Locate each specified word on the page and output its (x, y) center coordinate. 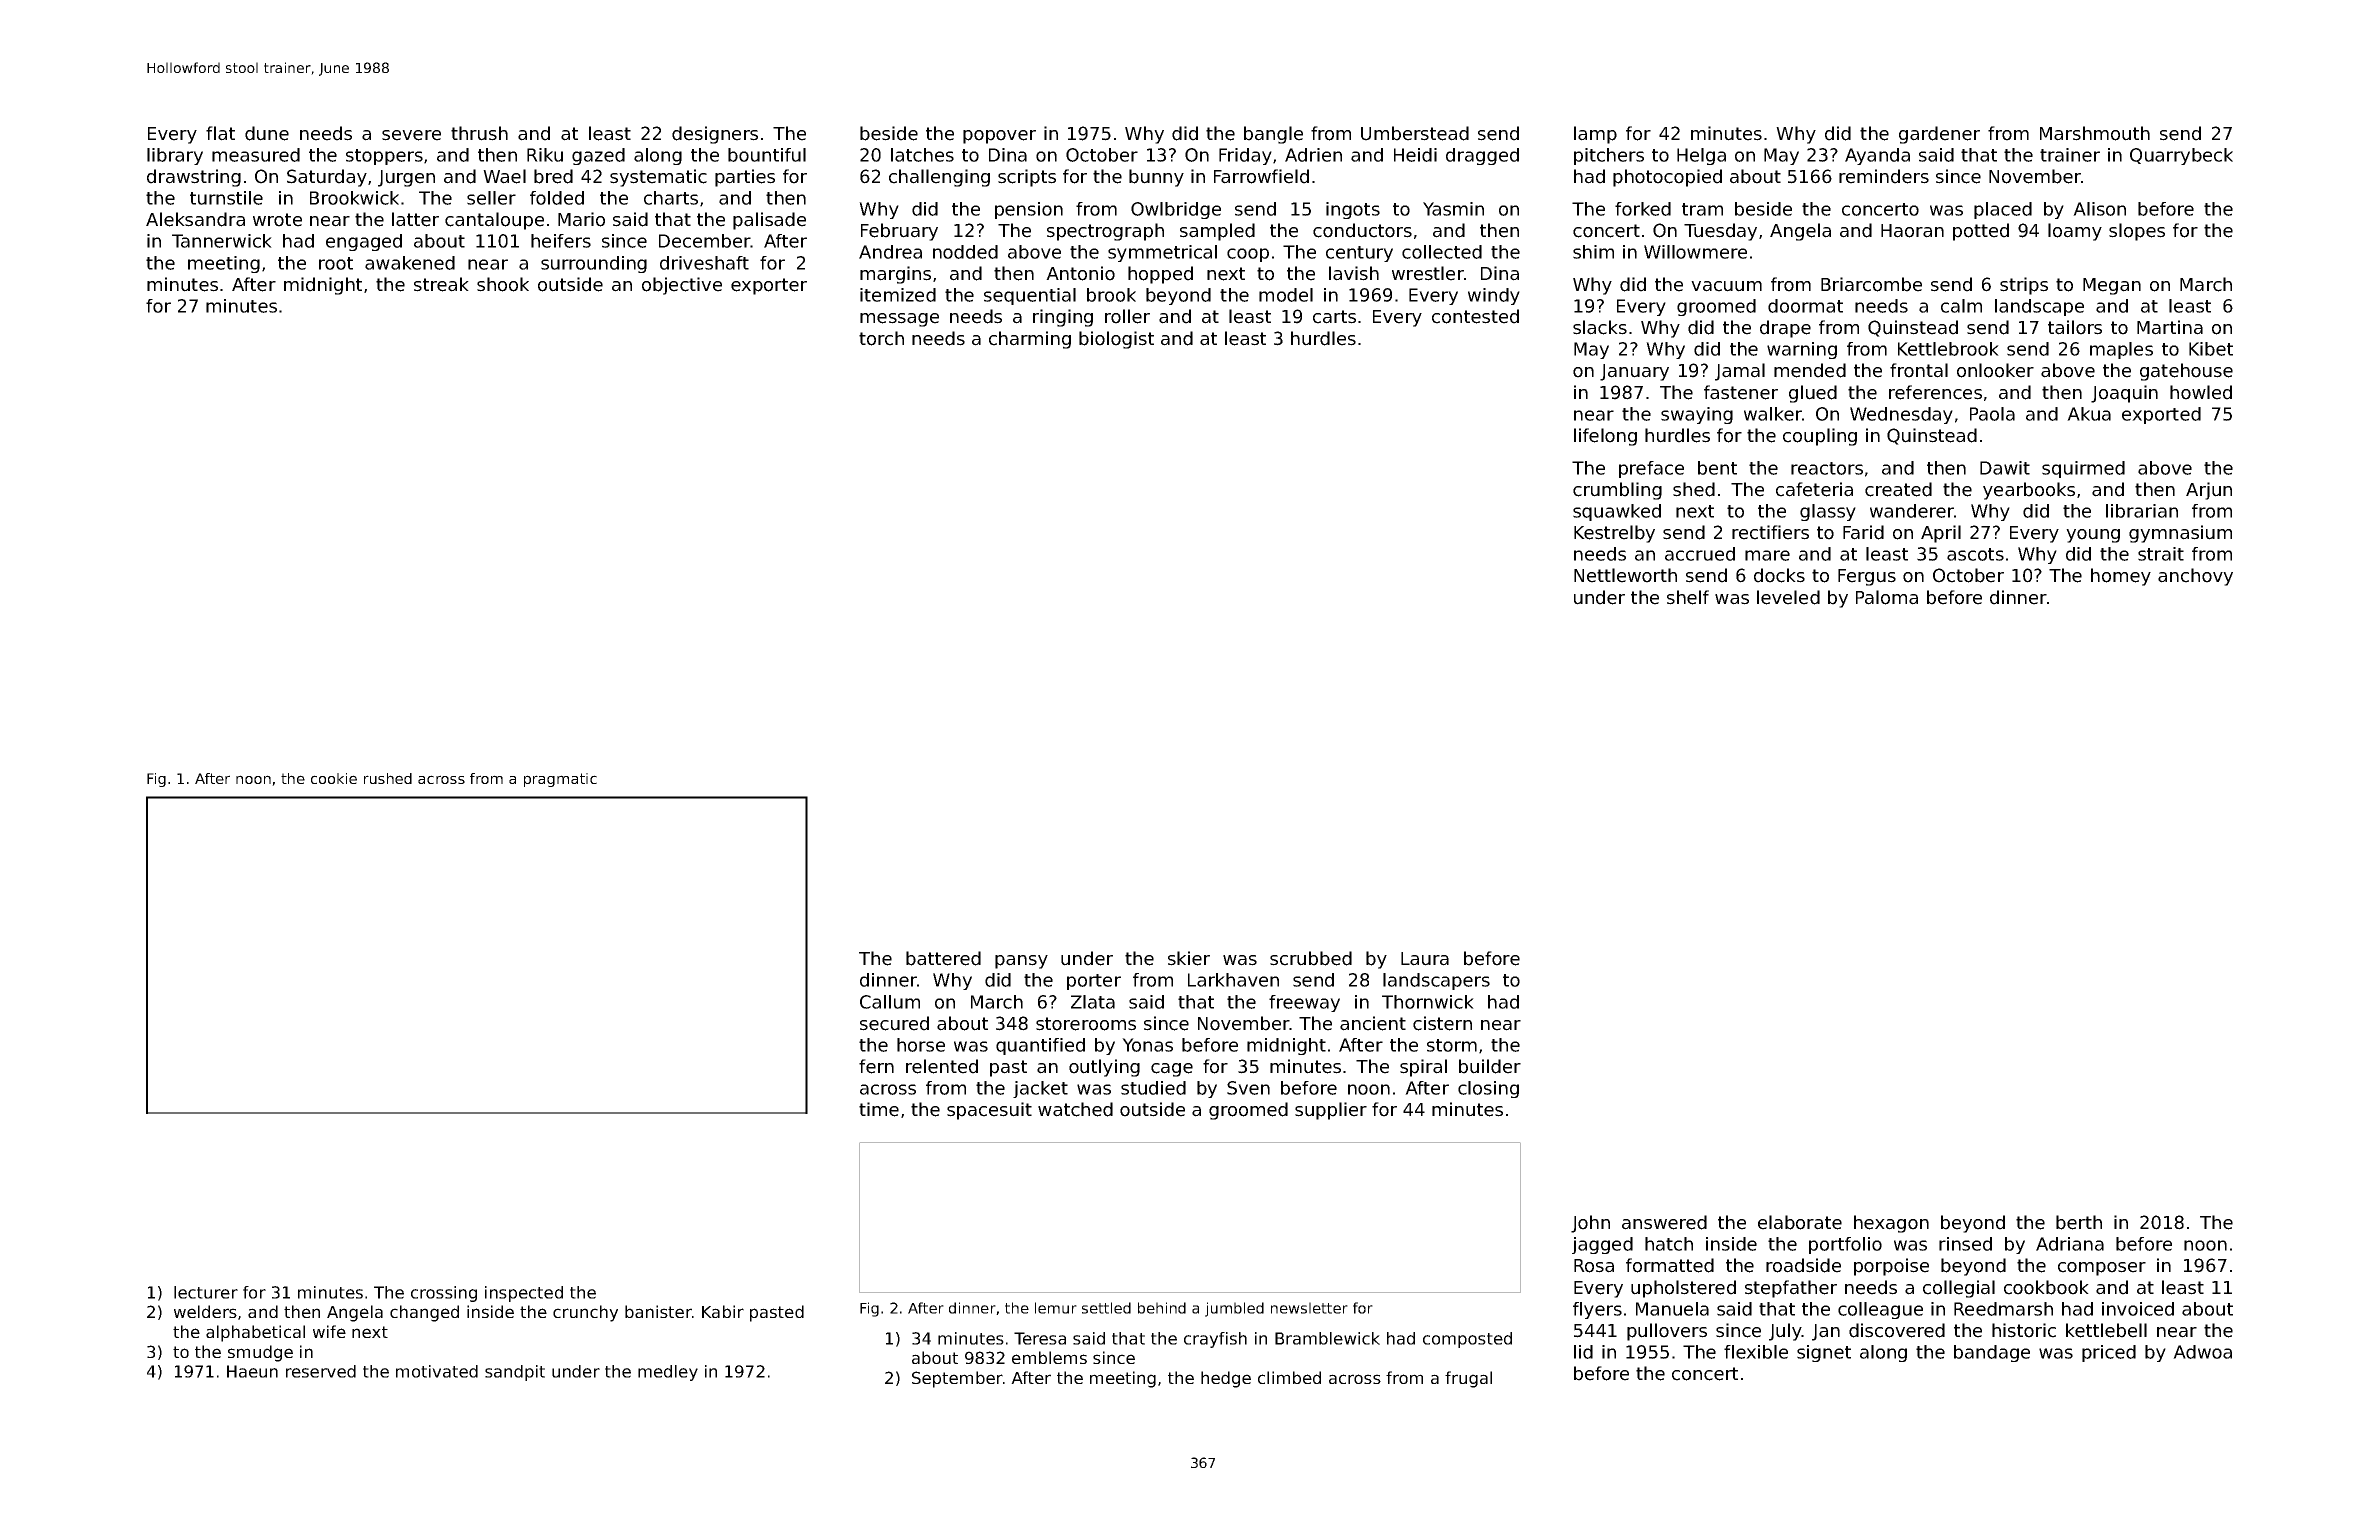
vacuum (1726, 286)
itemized (898, 295)
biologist (1116, 340)
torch (881, 338)
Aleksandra (195, 219)
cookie (334, 778)
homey (2121, 577)
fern (876, 1066)
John (1590, 1224)
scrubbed (1311, 958)
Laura (1425, 959)
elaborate (1800, 1222)
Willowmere (1695, 252)
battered (943, 958)
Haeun (252, 1371)
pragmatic (560, 780)
